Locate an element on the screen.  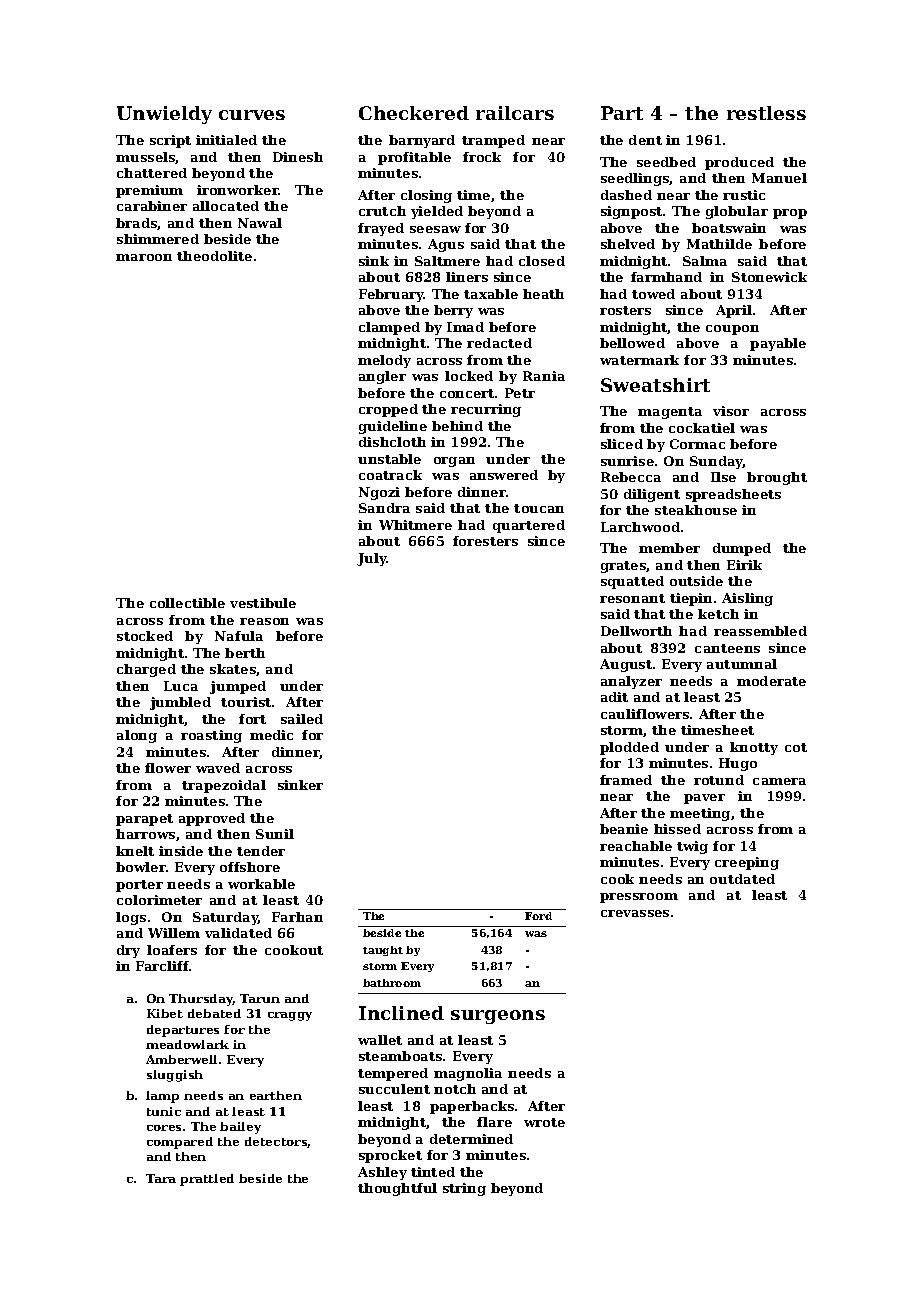
pressroom is located at coordinates (639, 898).
